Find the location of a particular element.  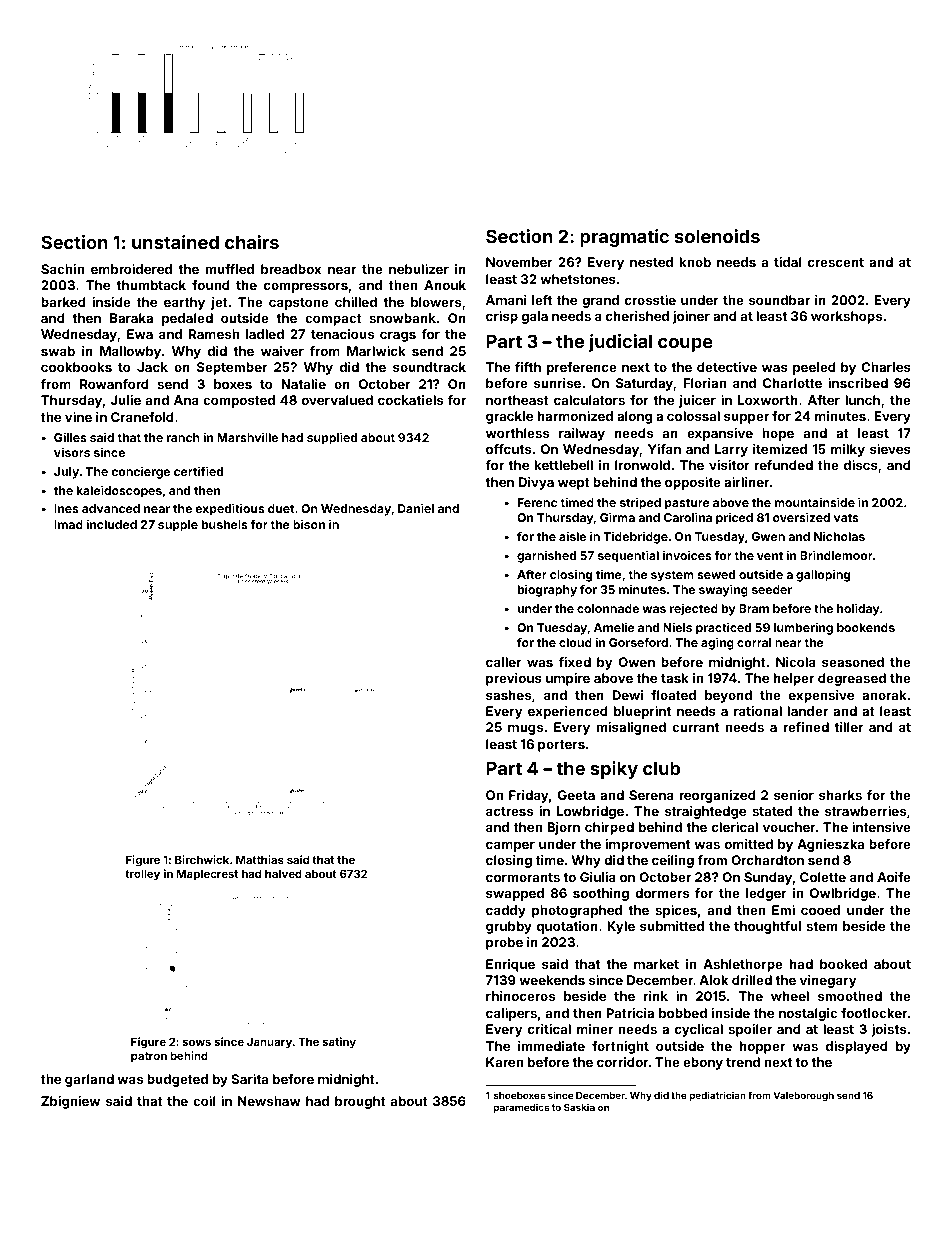

detective is located at coordinates (727, 367).
